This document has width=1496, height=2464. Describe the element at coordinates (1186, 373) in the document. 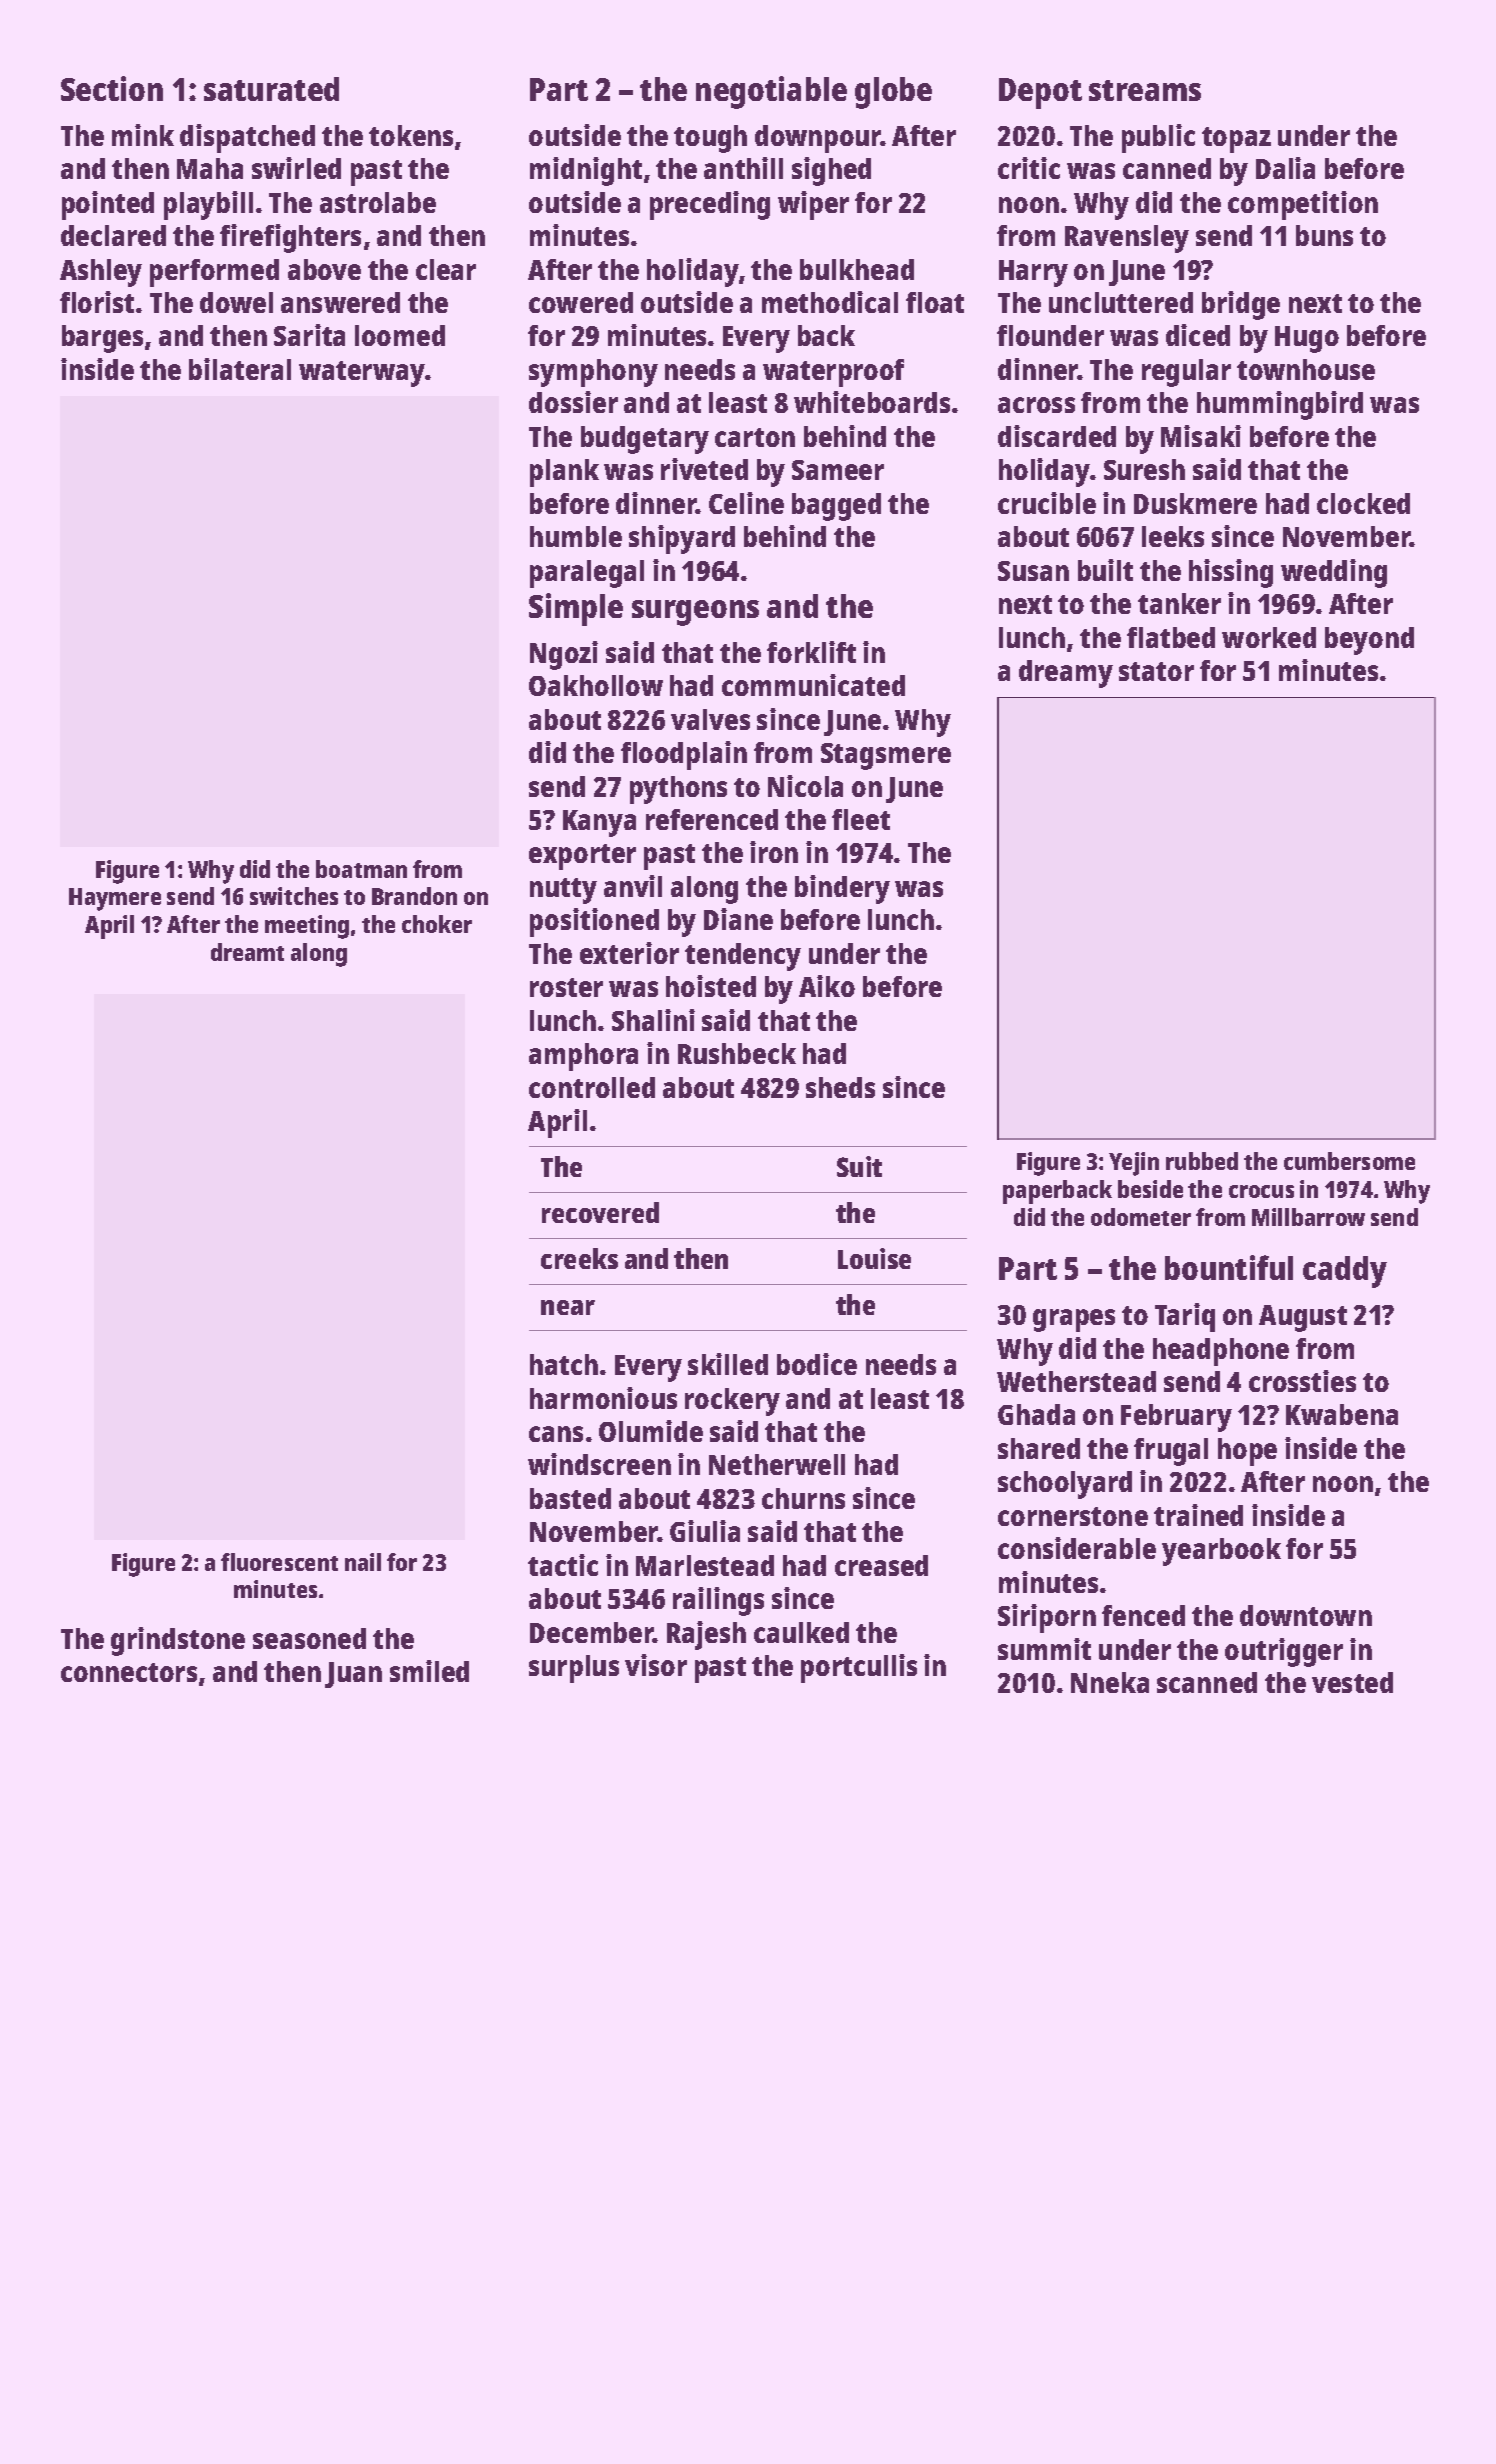

I see `regular` at that location.
